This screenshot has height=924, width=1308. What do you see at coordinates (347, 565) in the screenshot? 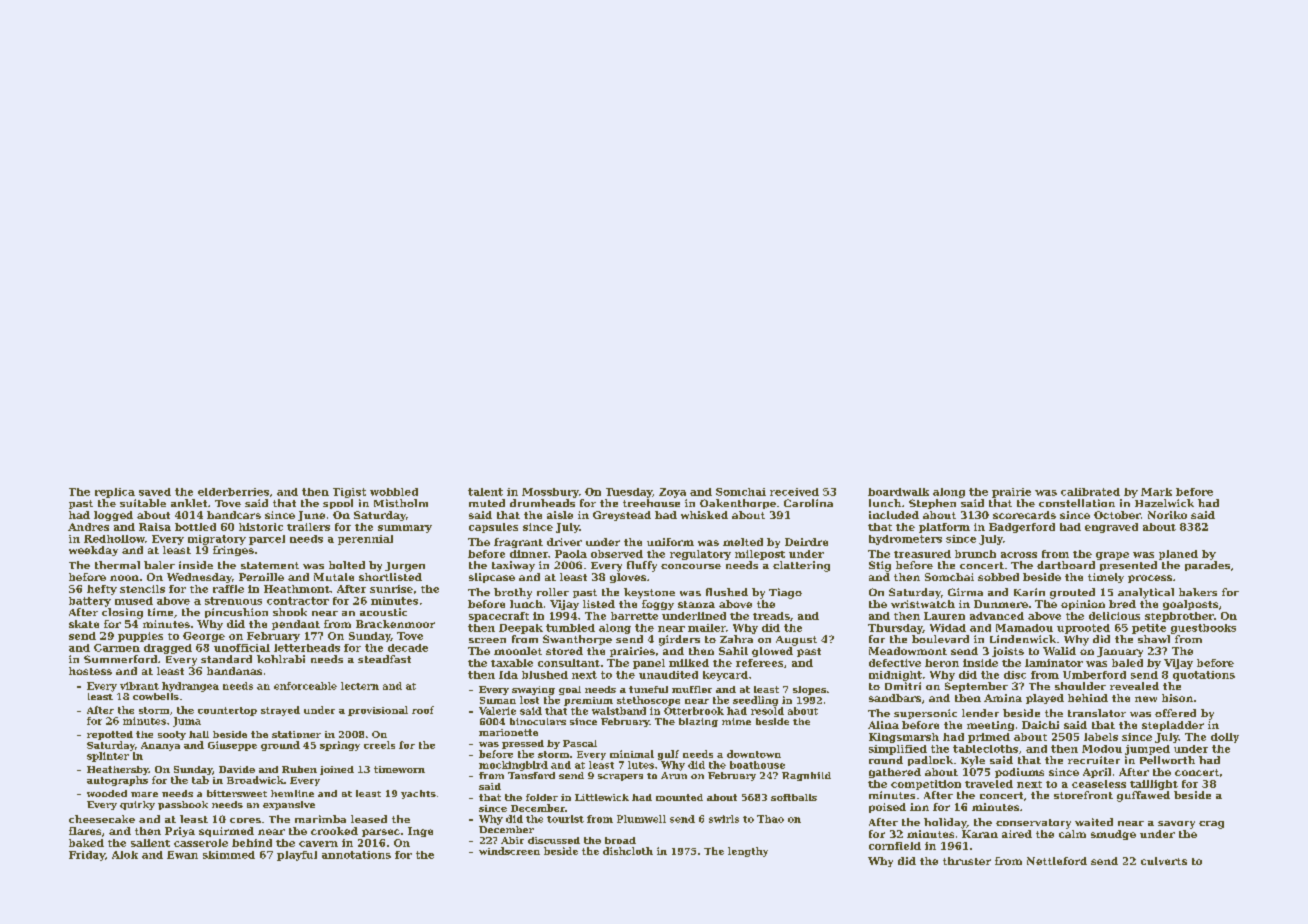
I see `bolted` at bounding box center [347, 565].
